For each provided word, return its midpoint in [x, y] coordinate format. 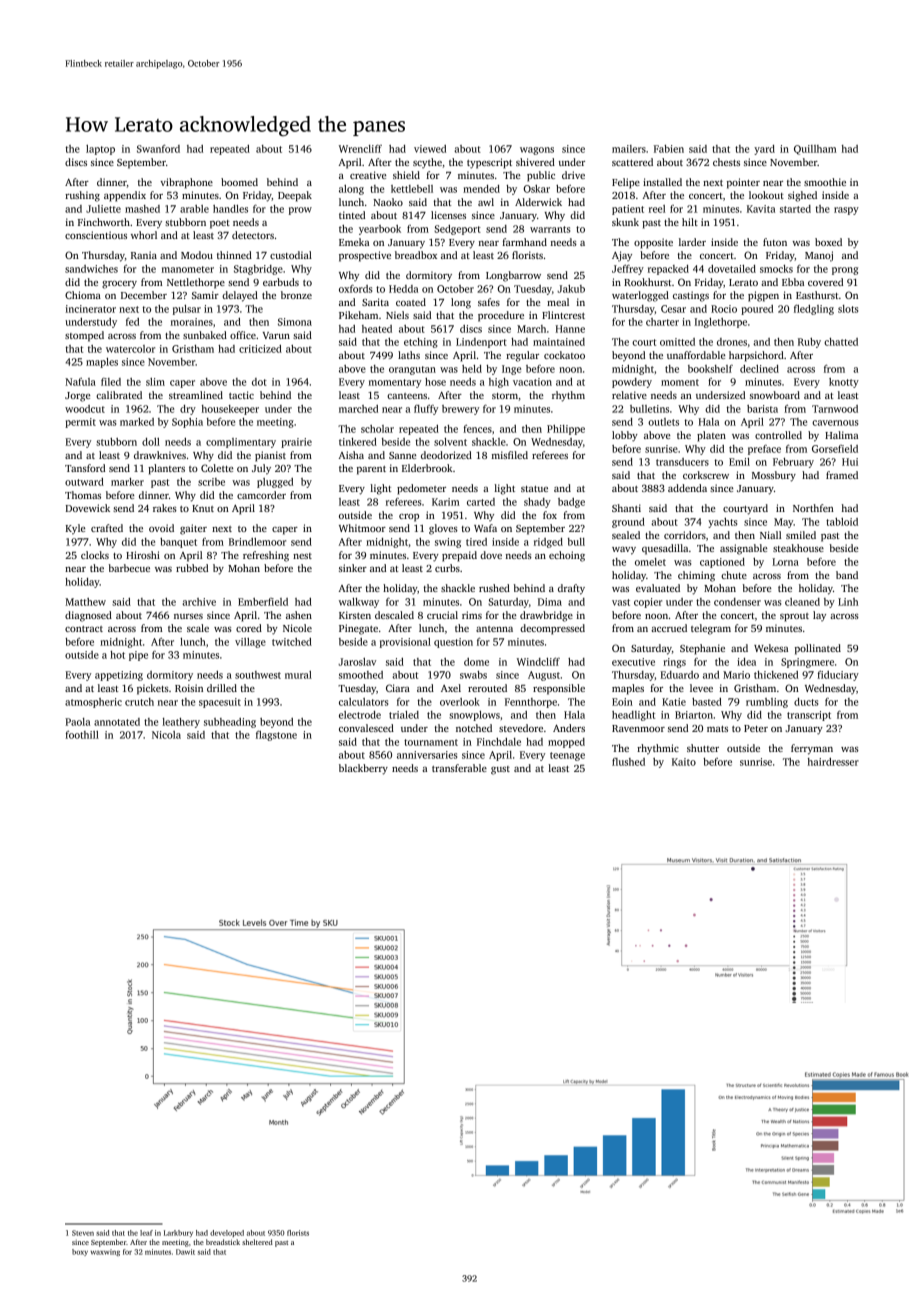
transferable [459, 768]
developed [227, 1233]
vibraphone [186, 183]
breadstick [223, 1242]
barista [762, 409]
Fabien [669, 149]
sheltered [257, 1242]
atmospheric [93, 703]
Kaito [684, 762]
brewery [460, 410]
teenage [567, 756]
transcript [809, 716]
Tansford [85, 468]
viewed [430, 149]
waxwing [105, 1252]
